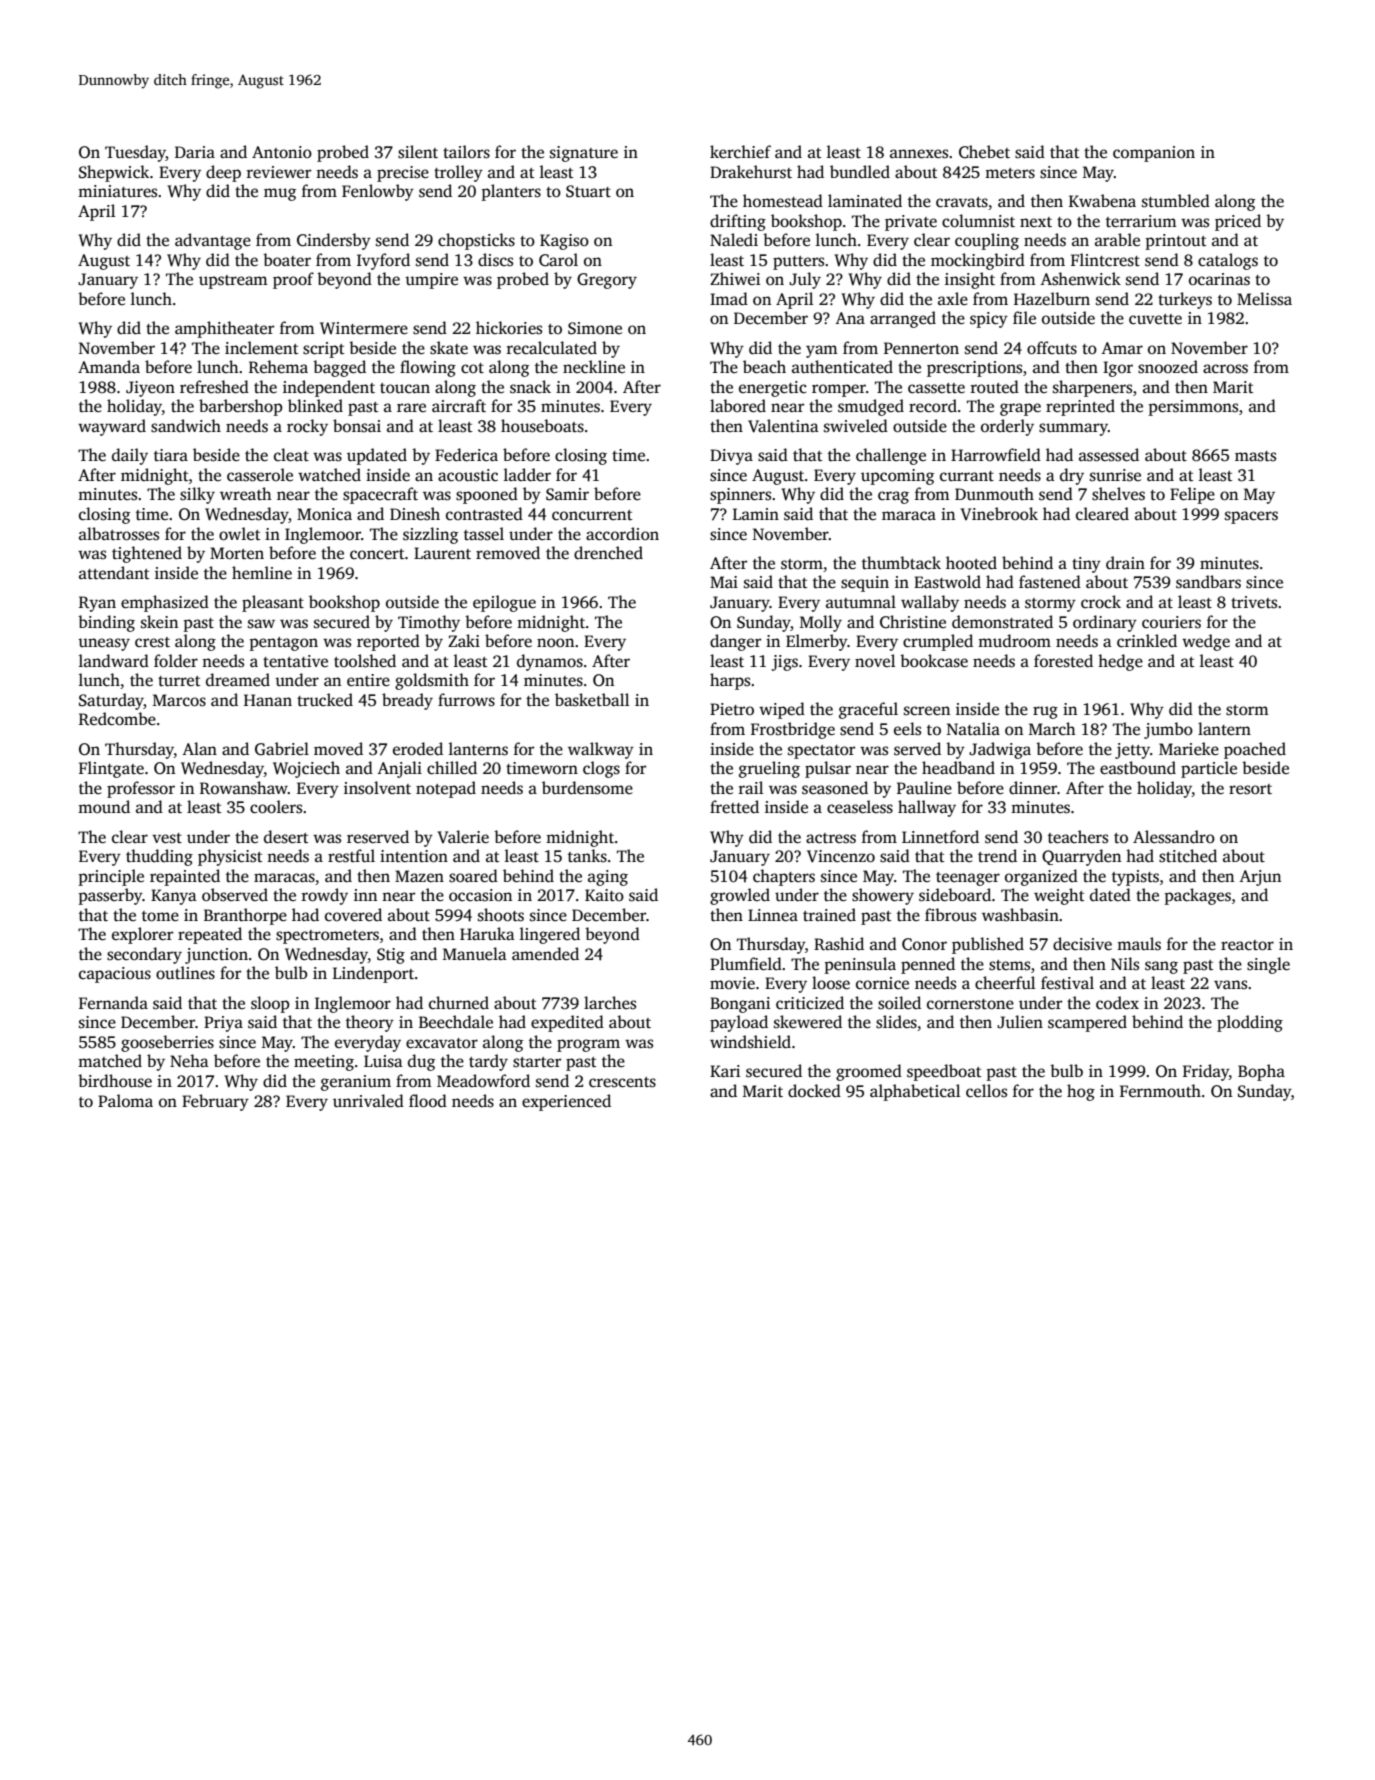 Image resolution: width=1375 pixels, height=1780 pixels. What do you see at coordinates (373, 974) in the document?
I see `Lindenport` at bounding box center [373, 974].
